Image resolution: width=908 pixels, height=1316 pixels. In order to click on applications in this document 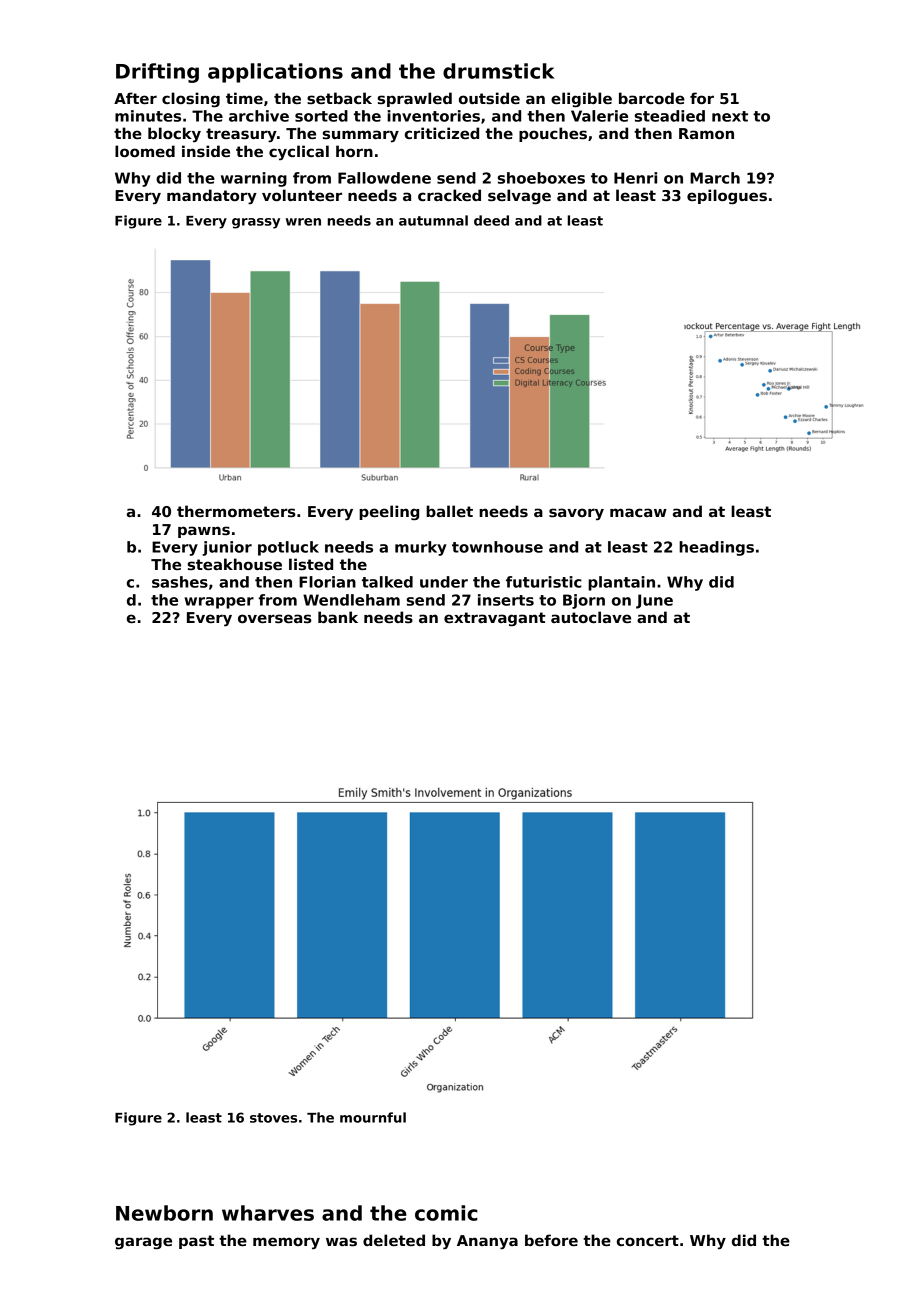, I will do `click(275, 73)`.
